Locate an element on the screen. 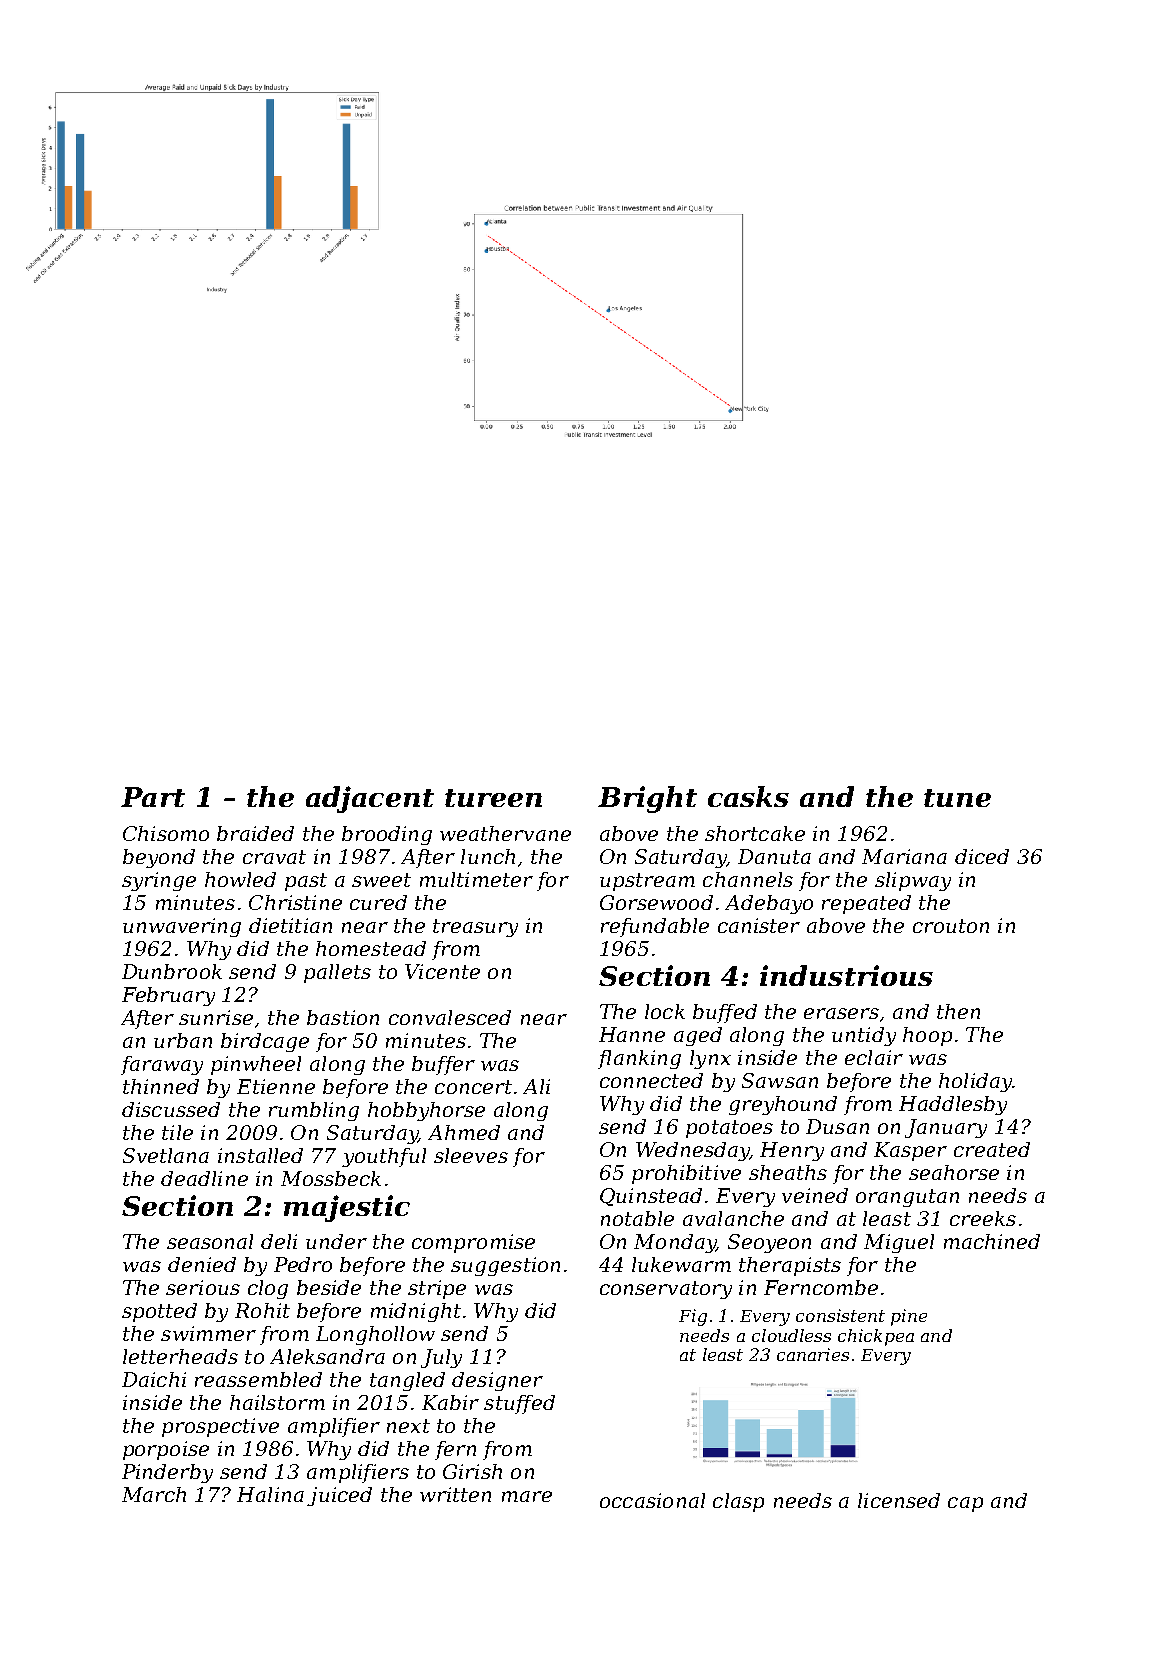 This screenshot has height=1656, width=1171. mare is located at coordinates (527, 1496).
